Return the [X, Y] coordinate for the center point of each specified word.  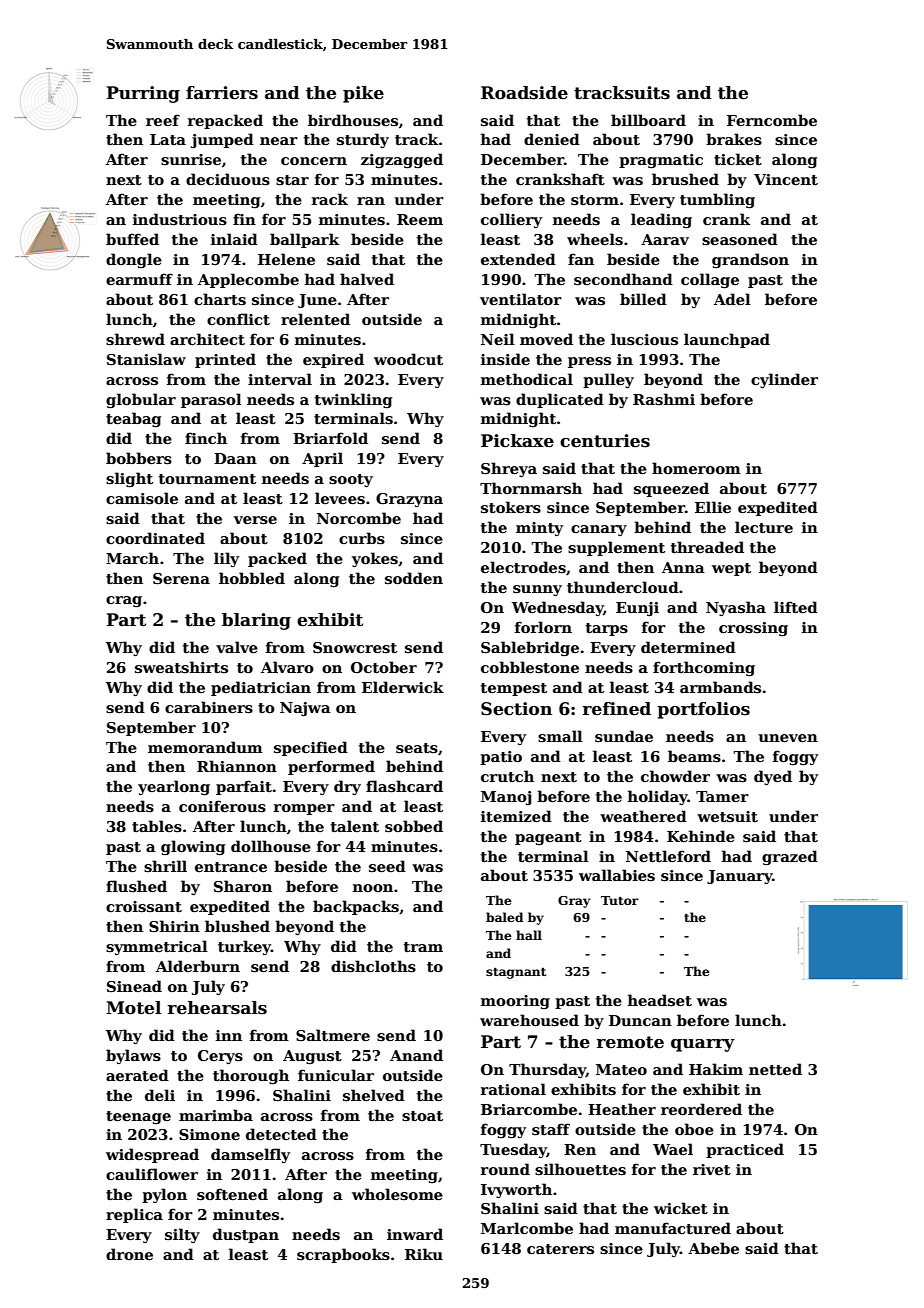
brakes [734, 139]
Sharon [243, 886]
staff [551, 1129]
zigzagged [402, 160]
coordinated [155, 538]
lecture [764, 527]
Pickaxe [517, 441]
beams [694, 756]
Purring [143, 94]
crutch [507, 776]
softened [232, 1194]
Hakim [716, 1069]
